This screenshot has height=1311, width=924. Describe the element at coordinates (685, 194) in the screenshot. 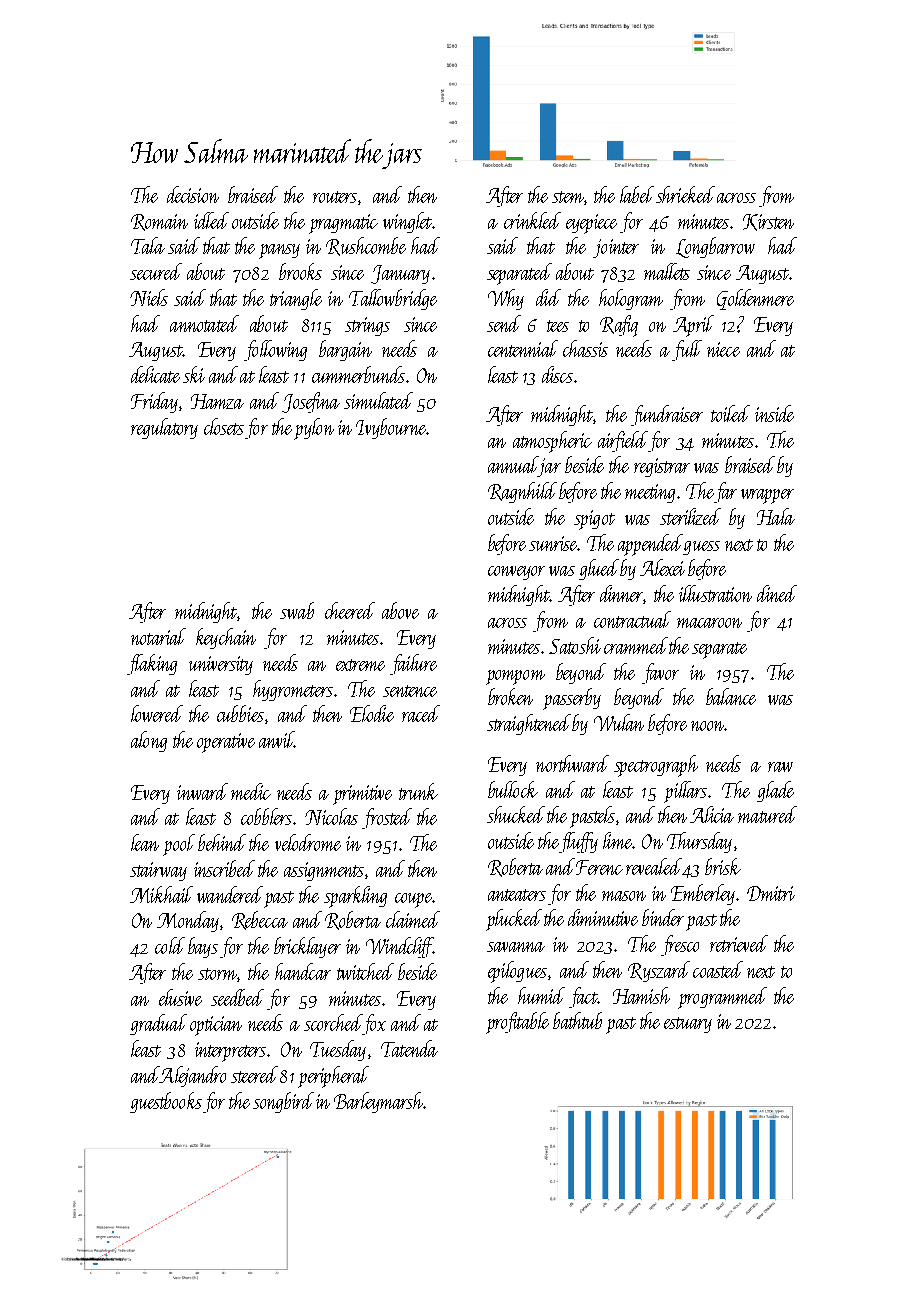

I see `shrieked` at that location.
